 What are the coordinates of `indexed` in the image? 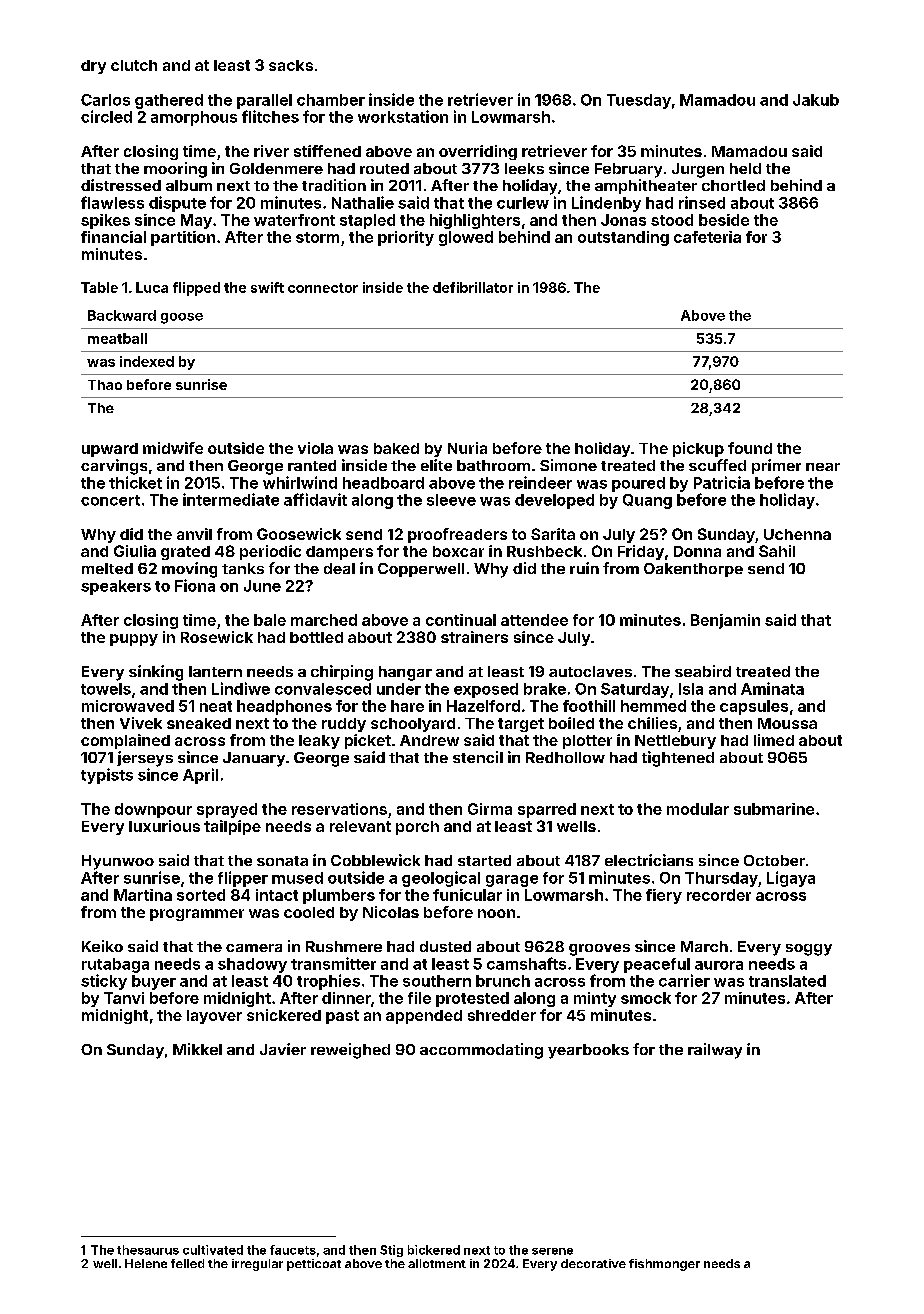 It's located at (147, 361).
